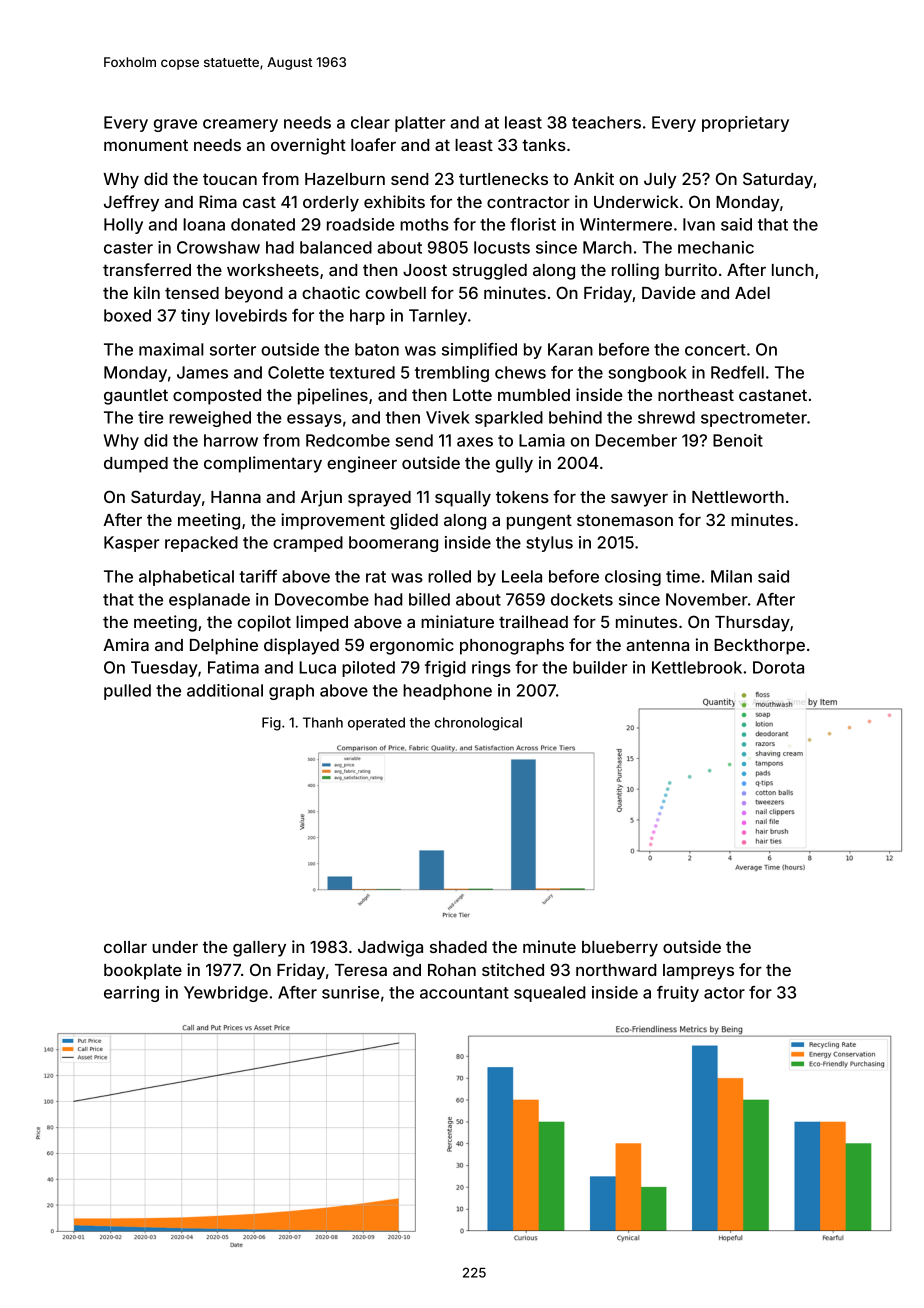 This image has width=924, height=1308. Describe the element at coordinates (259, 949) in the image. I see `gallery` at that location.
